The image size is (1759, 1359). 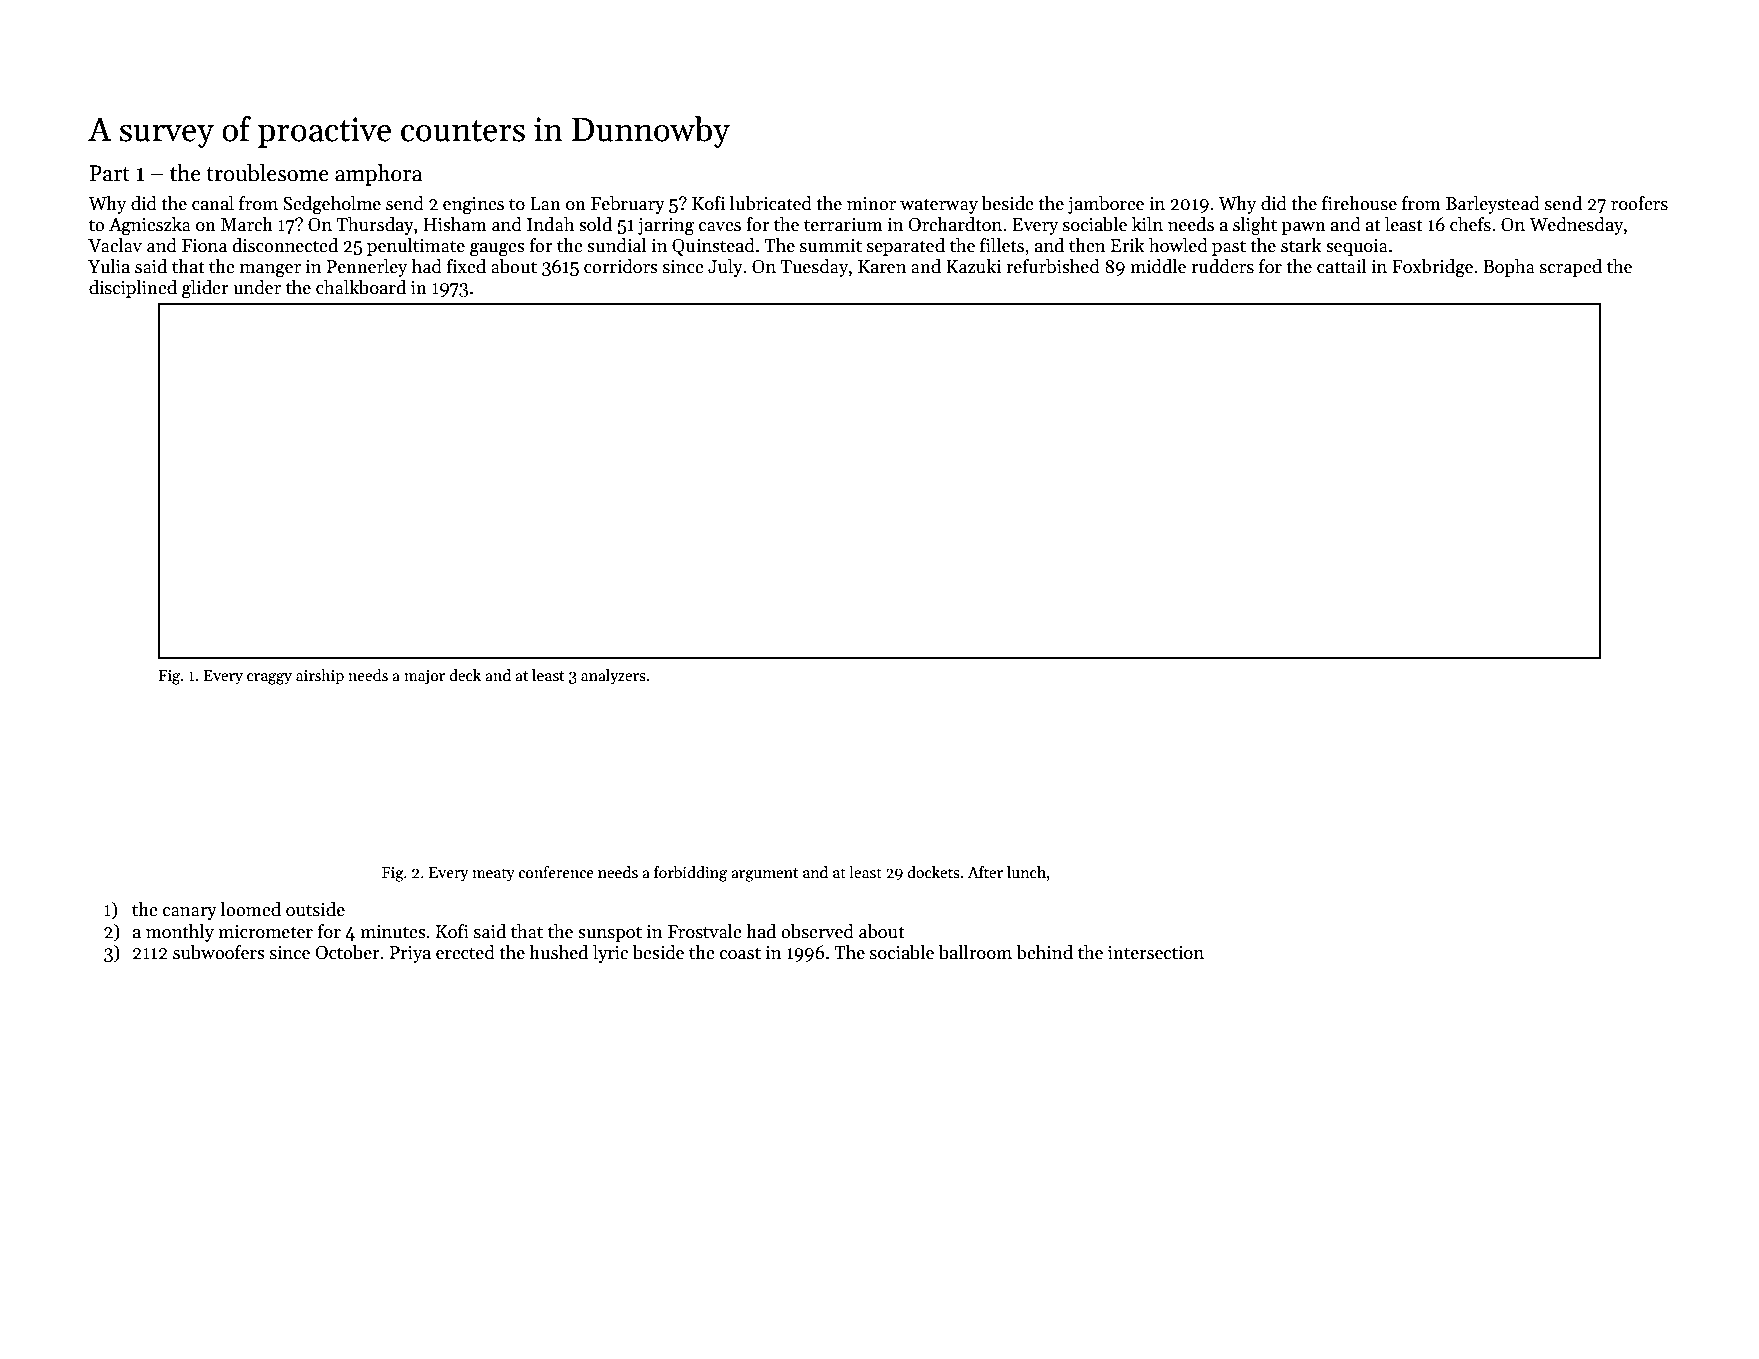 I want to click on subwoofers, so click(x=219, y=952).
